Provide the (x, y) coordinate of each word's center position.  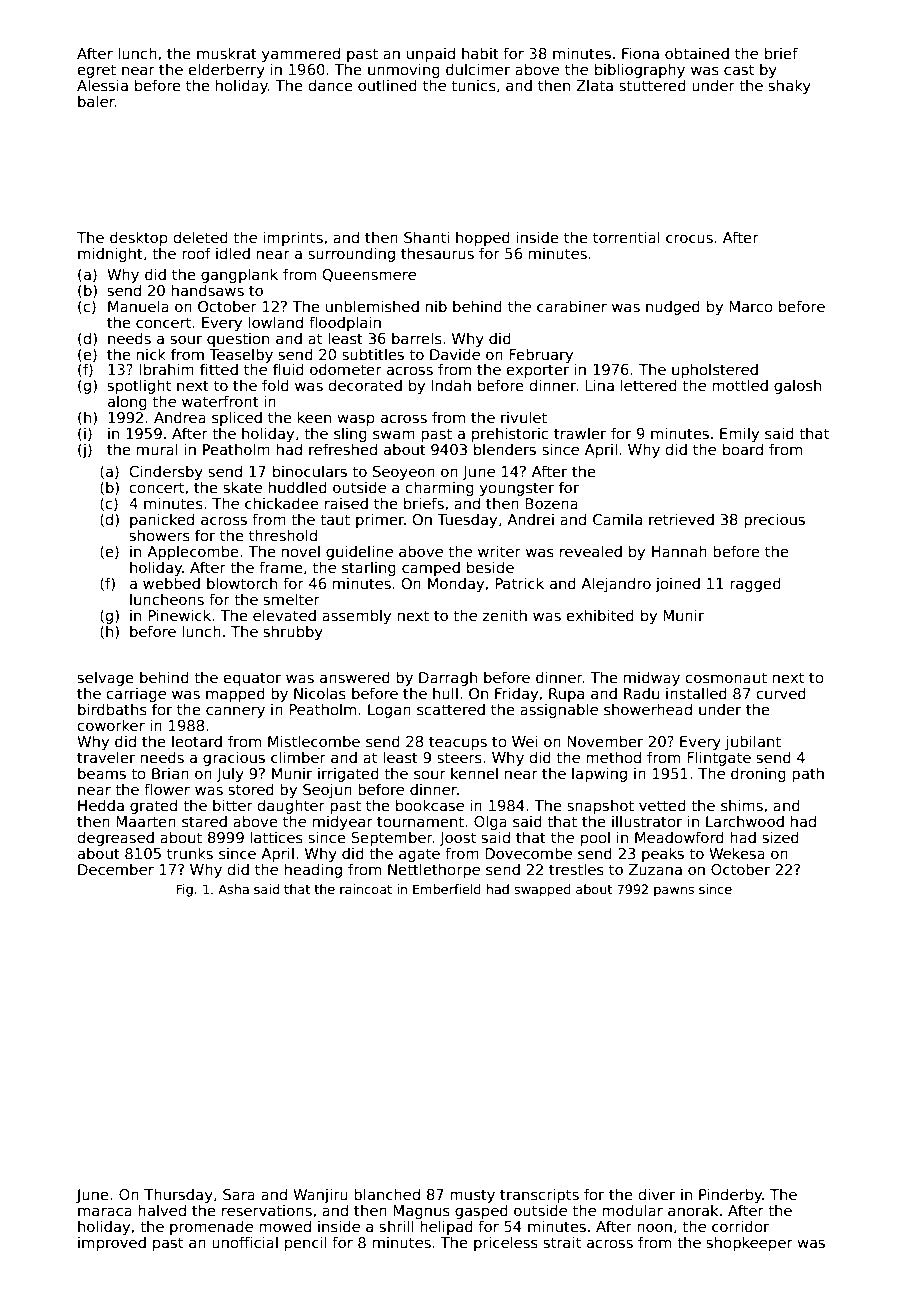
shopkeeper (750, 1243)
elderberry (227, 70)
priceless (506, 1243)
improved (112, 1243)
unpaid (431, 54)
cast (739, 69)
